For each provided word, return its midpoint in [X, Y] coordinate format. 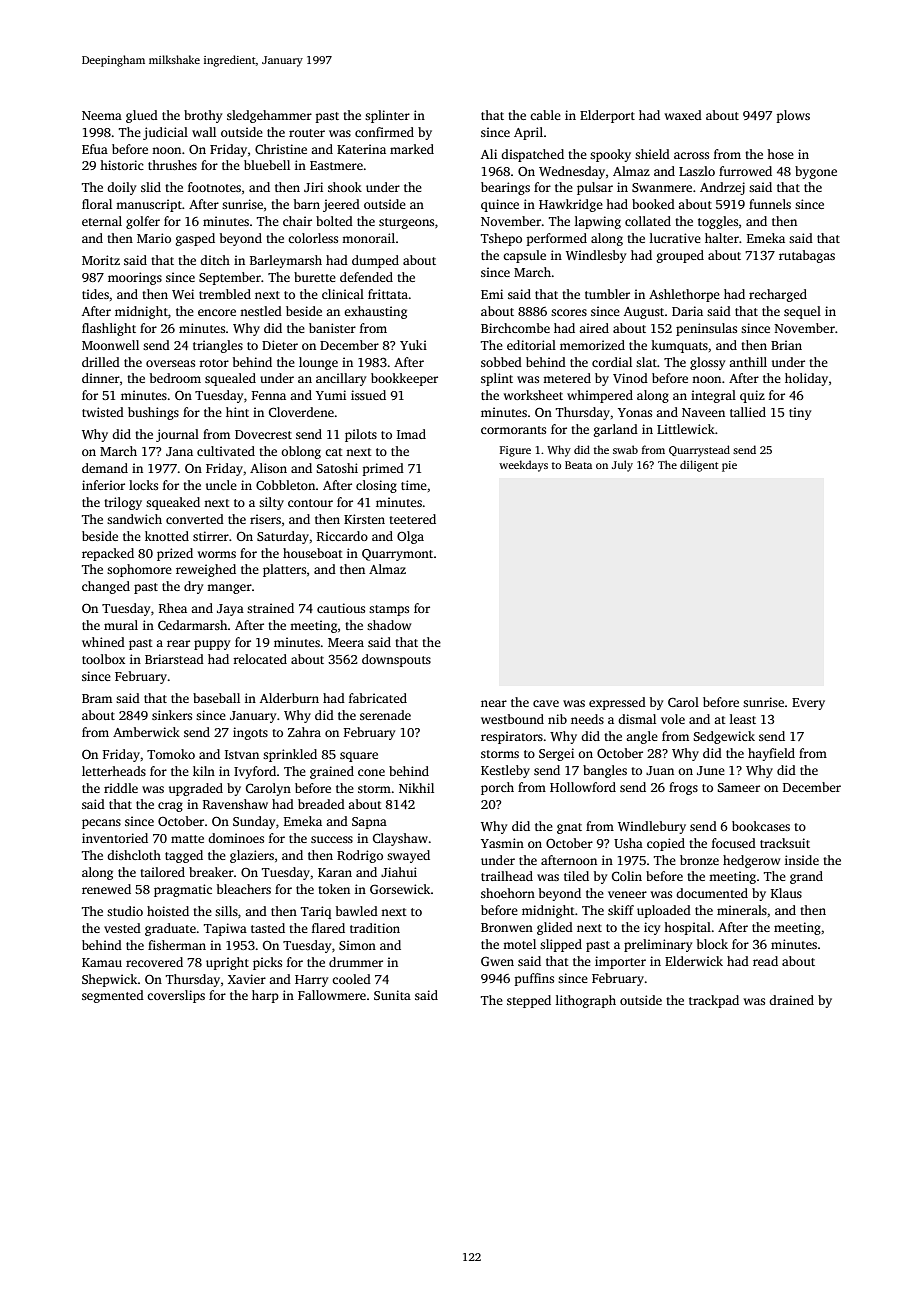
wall [204, 132]
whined [103, 642]
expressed [617, 703]
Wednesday [572, 172]
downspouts [396, 660]
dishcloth [134, 855]
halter [722, 238]
